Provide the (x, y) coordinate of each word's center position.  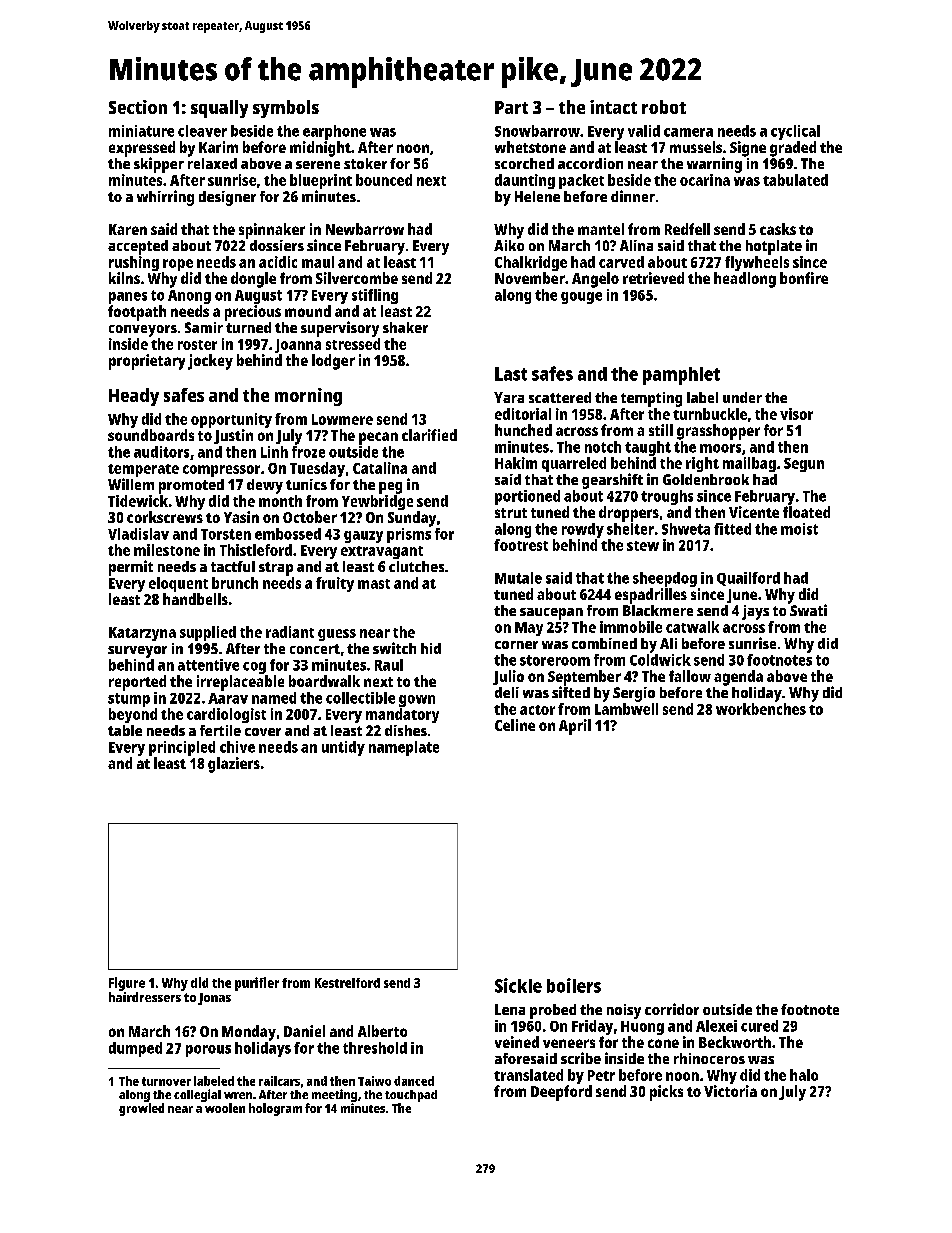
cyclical (795, 132)
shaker (405, 327)
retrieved (653, 278)
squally (219, 109)
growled (141, 1109)
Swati (808, 610)
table (125, 730)
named (274, 698)
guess (337, 635)
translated (528, 1075)
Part (511, 107)
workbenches (761, 709)
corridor (672, 1009)
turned (248, 327)
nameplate (404, 748)
